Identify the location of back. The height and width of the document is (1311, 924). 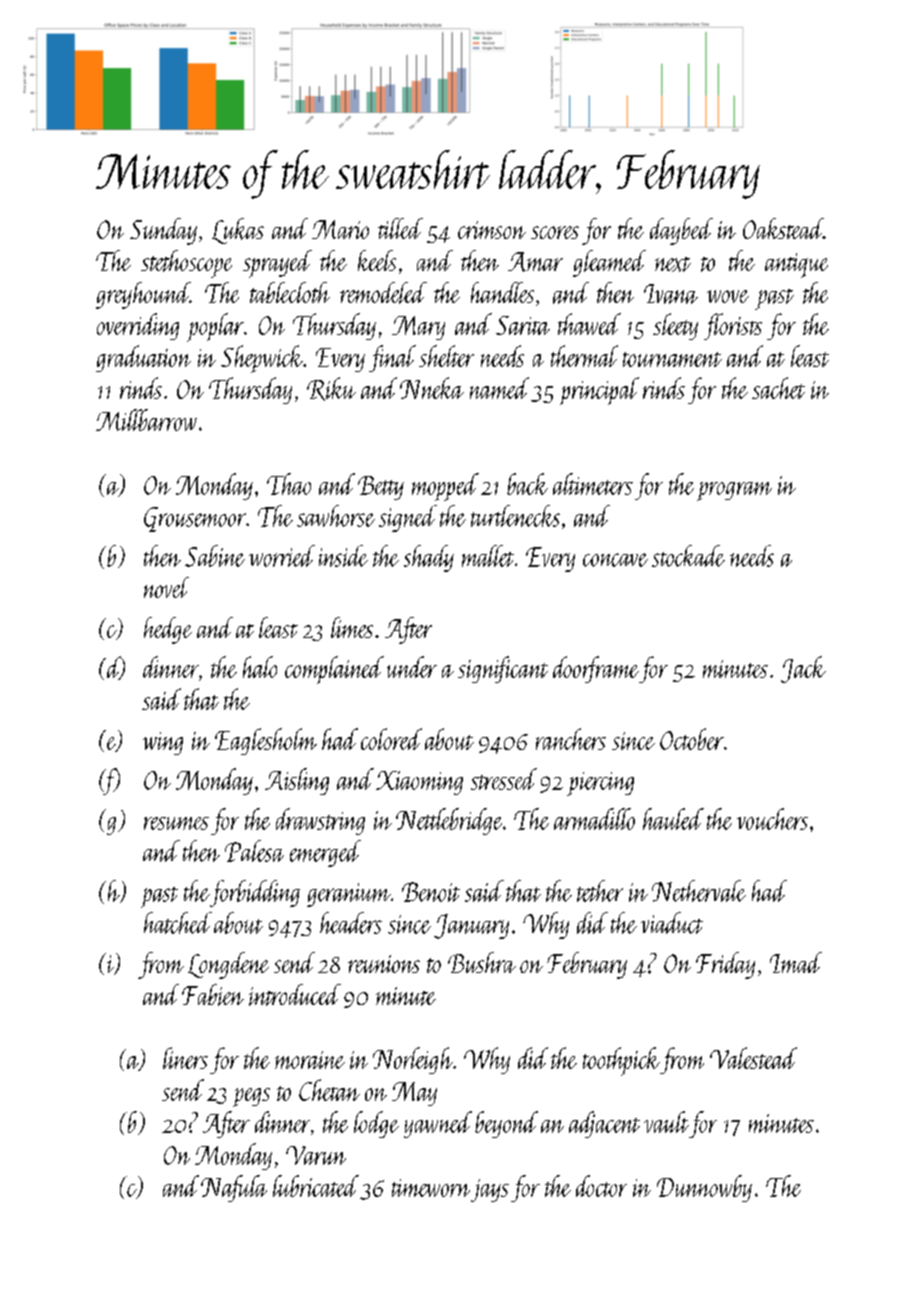
(527, 484).
